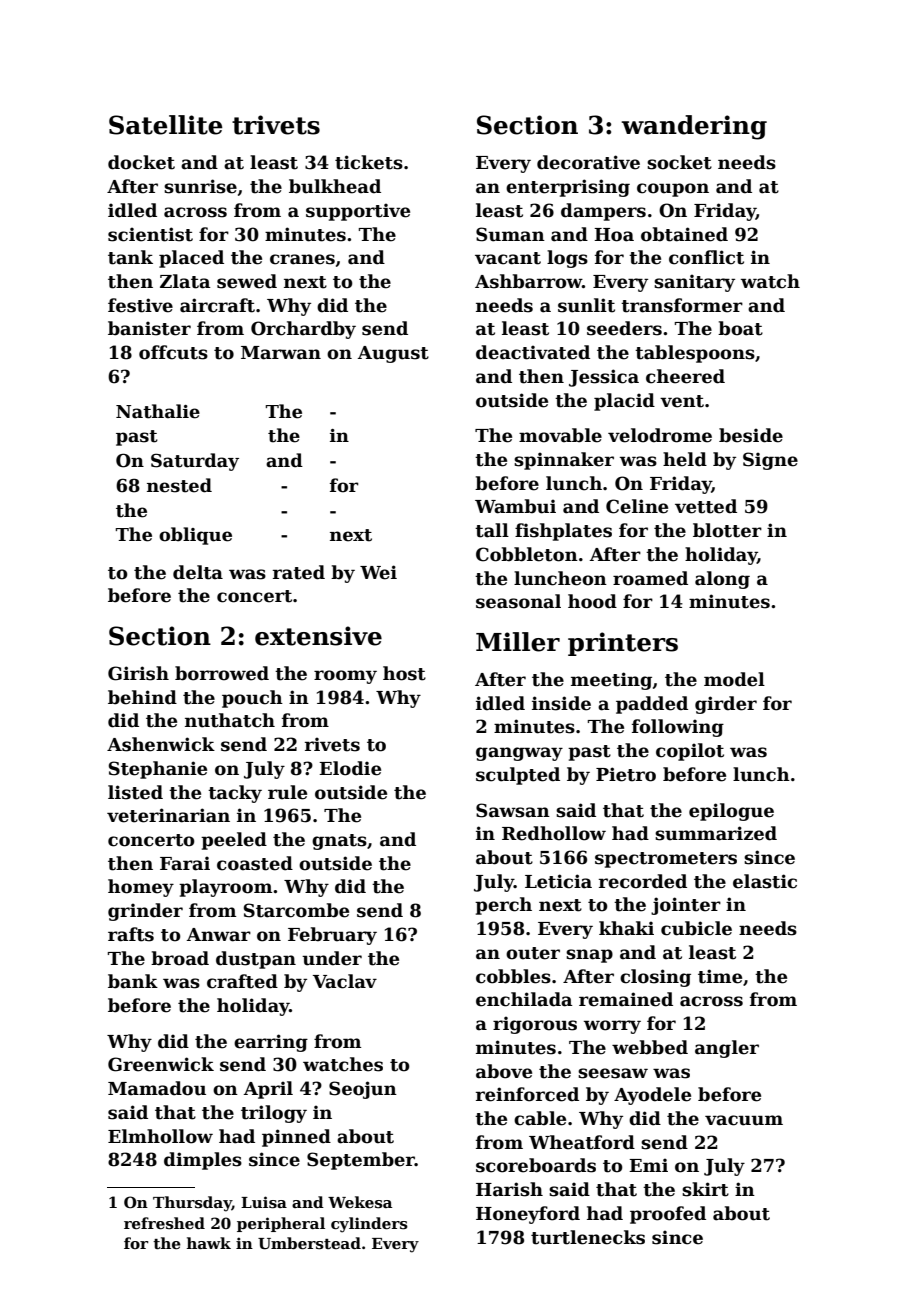 Image resolution: width=908 pixels, height=1316 pixels. What do you see at coordinates (528, 1215) in the document?
I see `Honeyford` at bounding box center [528, 1215].
